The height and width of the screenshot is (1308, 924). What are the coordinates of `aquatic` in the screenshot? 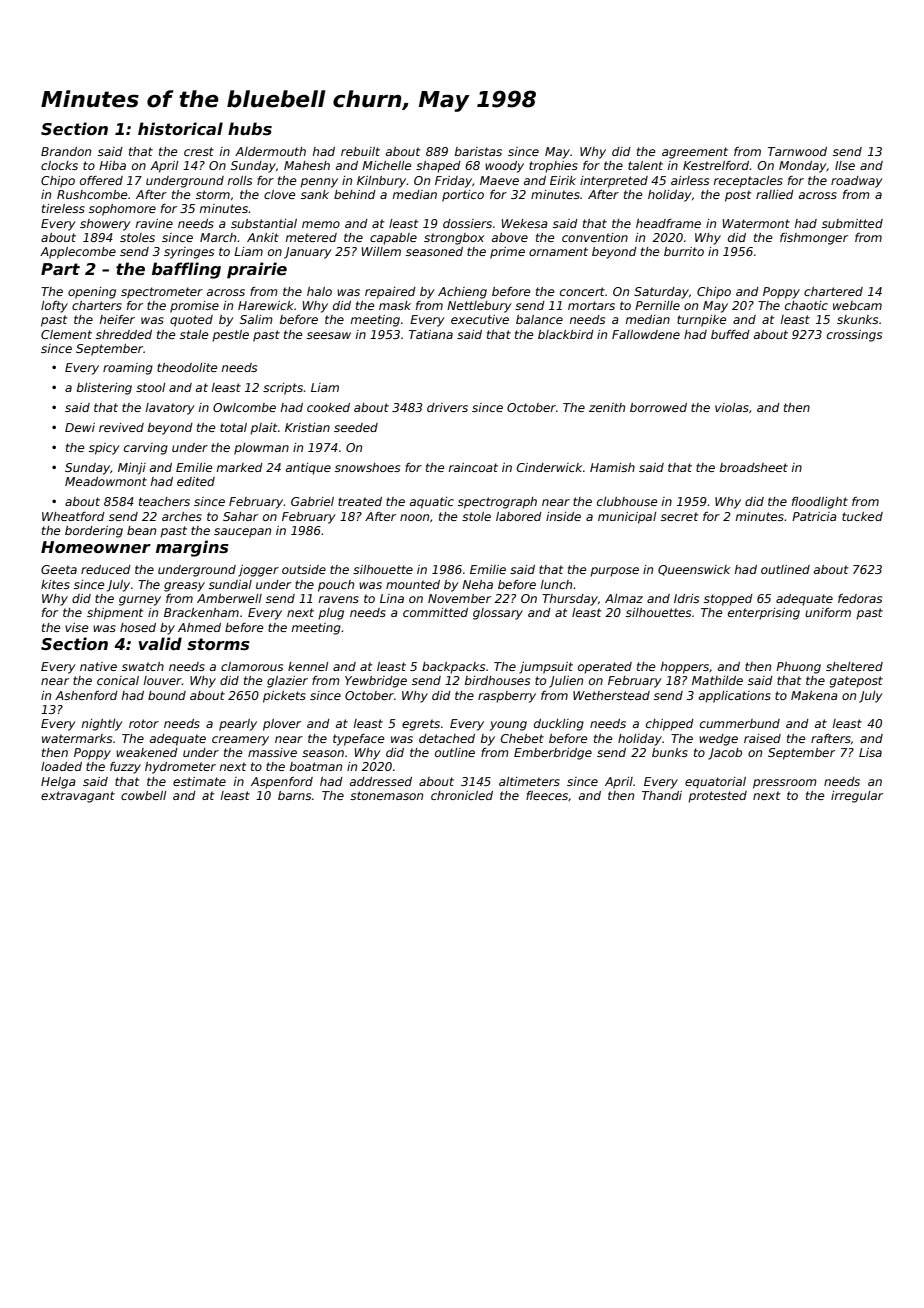 It's located at (432, 503).
